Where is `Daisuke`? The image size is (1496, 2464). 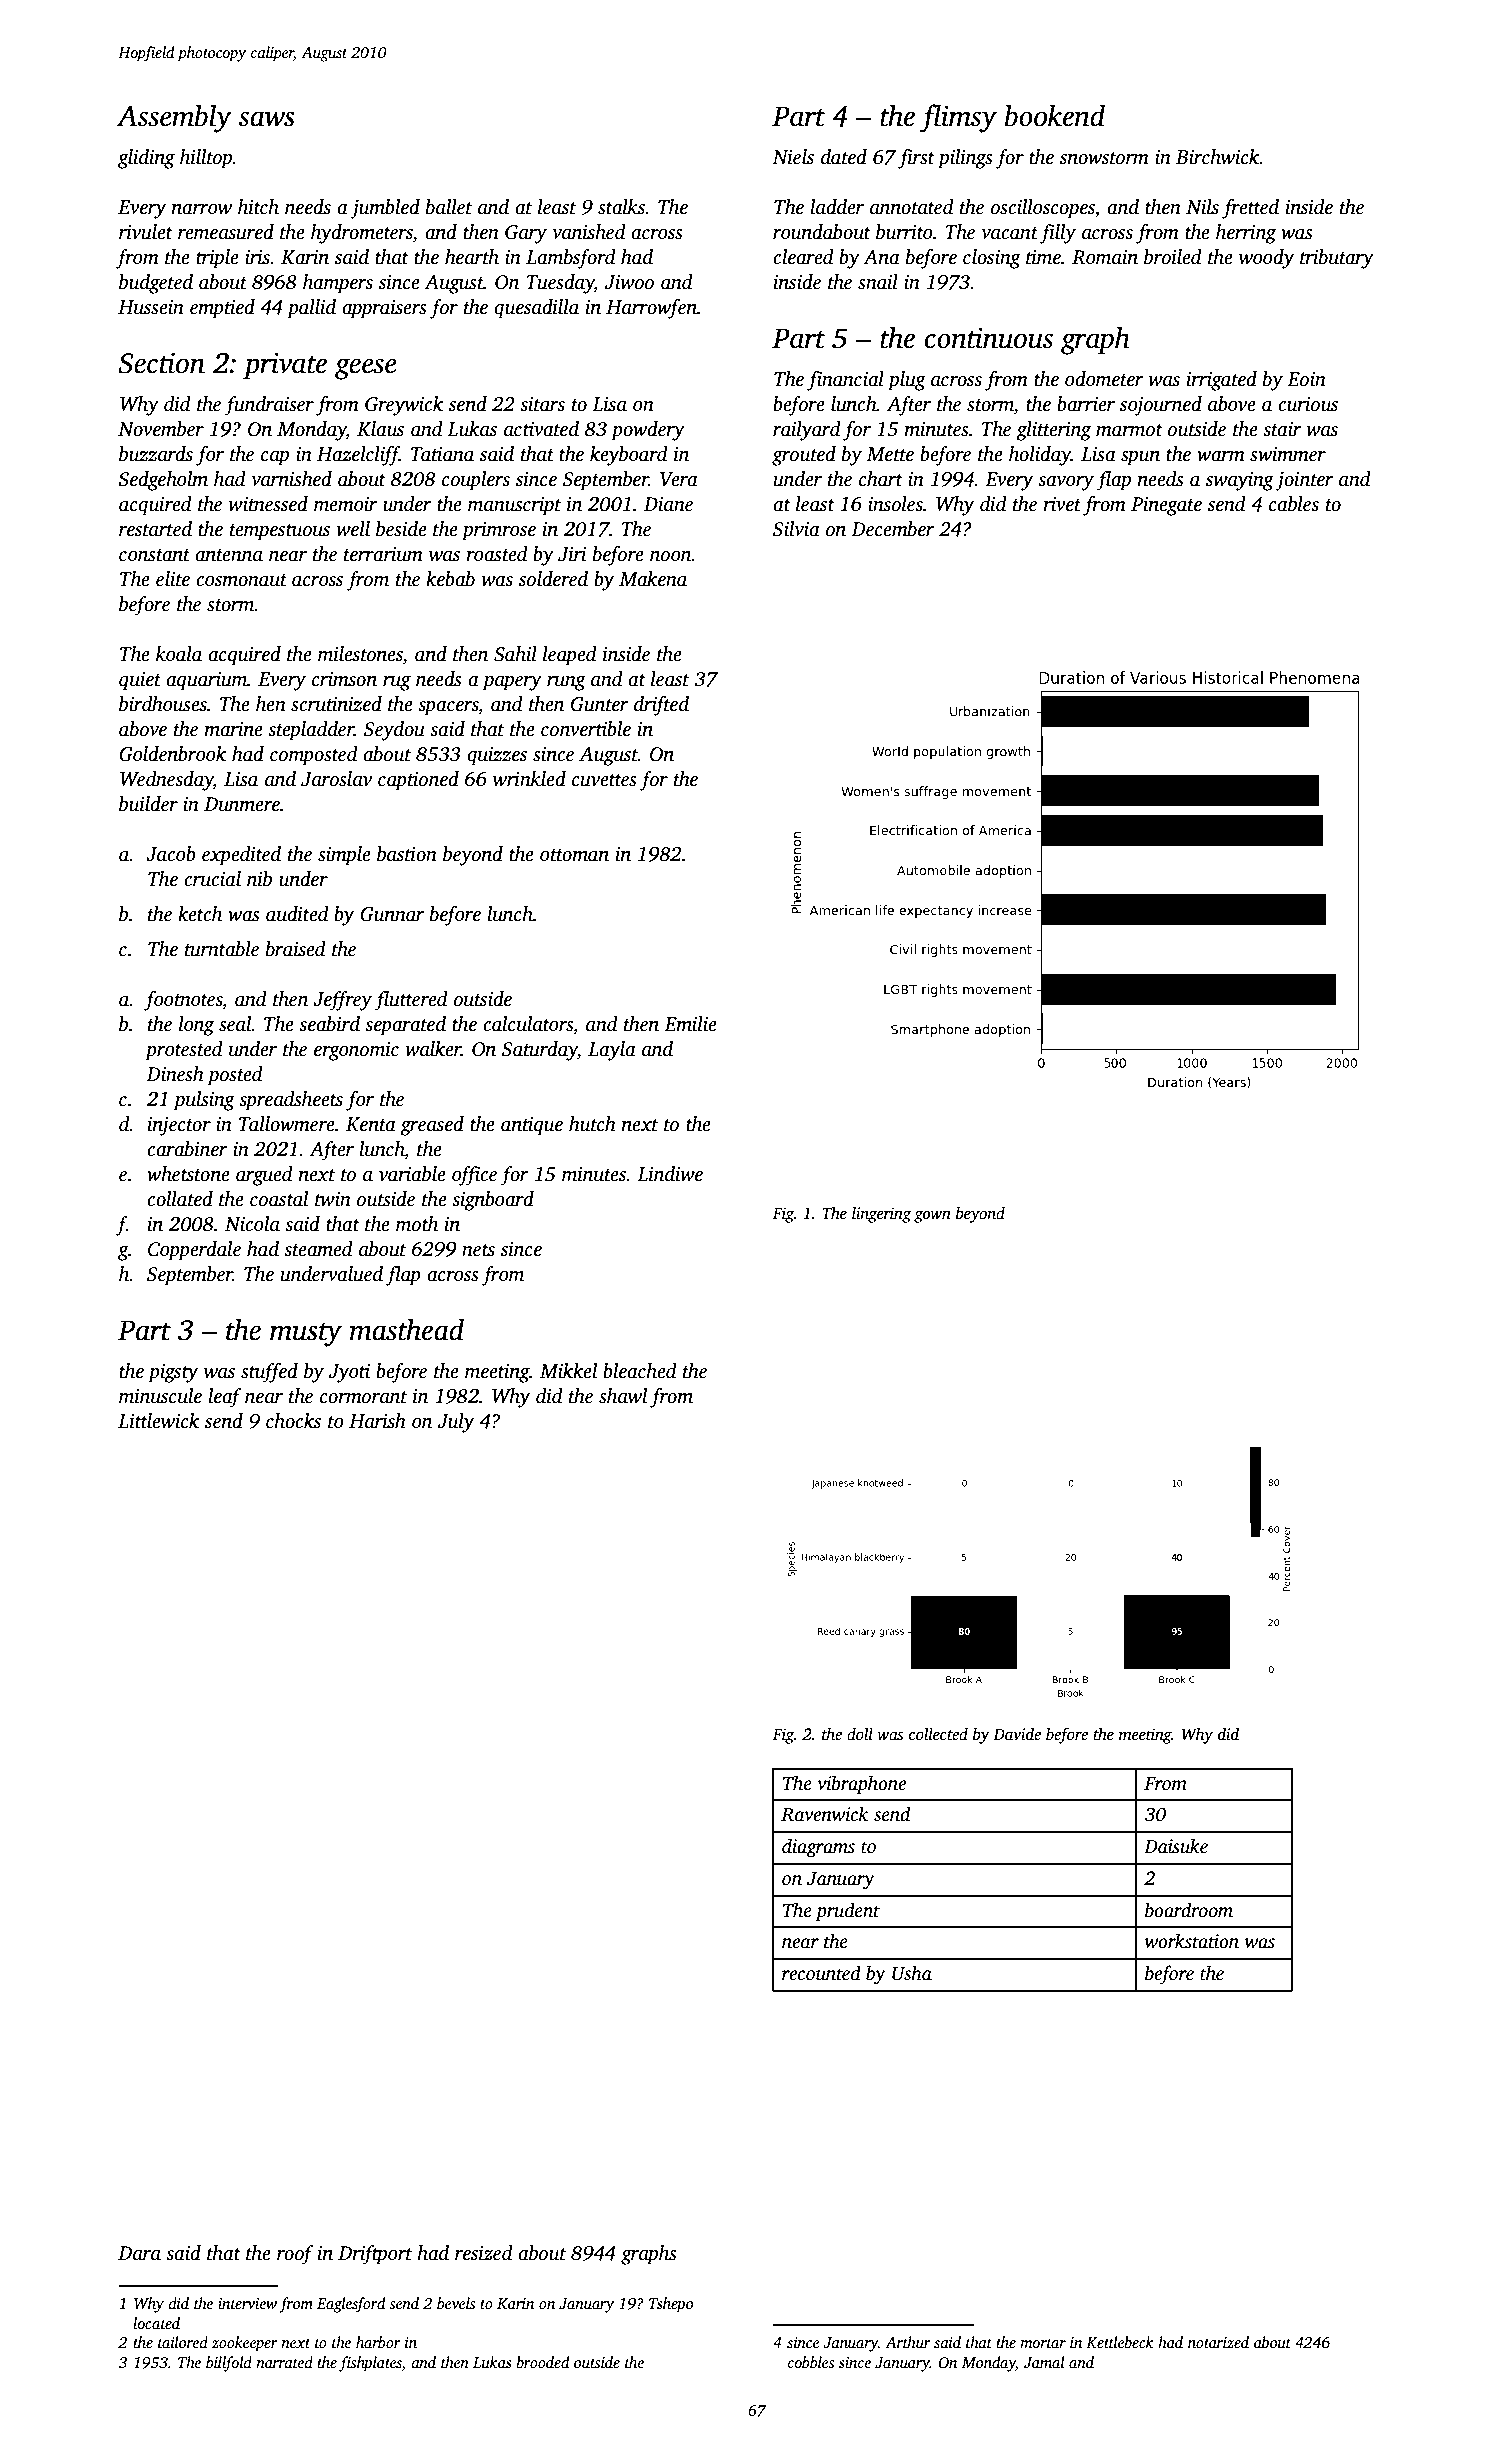
Daisuke is located at coordinates (1176, 1846).
